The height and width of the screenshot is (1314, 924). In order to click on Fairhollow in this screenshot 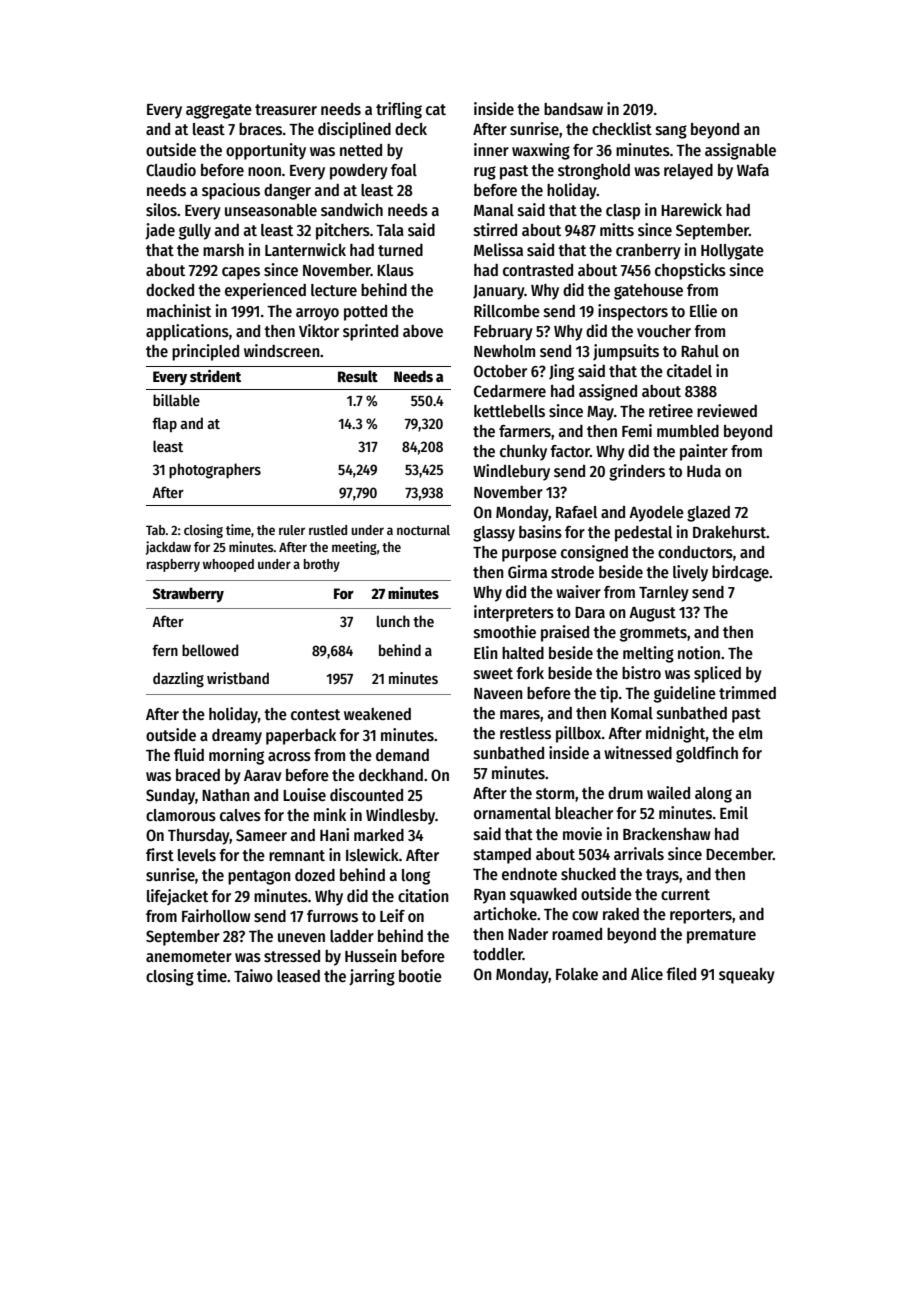, I will do `click(216, 915)`.
